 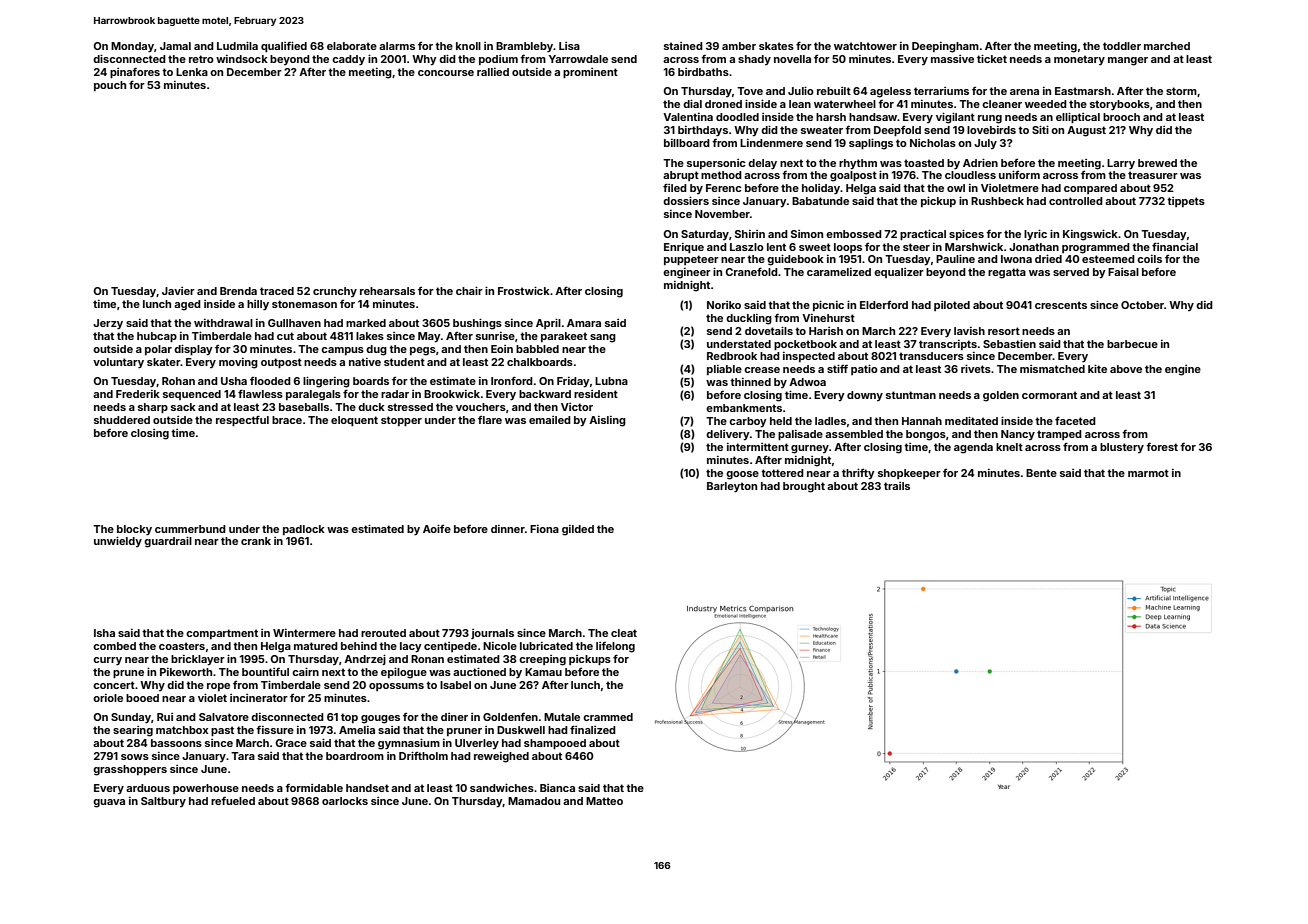 What do you see at coordinates (138, 394) in the document?
I see `Frederik` at bounding box center [138, 394].
